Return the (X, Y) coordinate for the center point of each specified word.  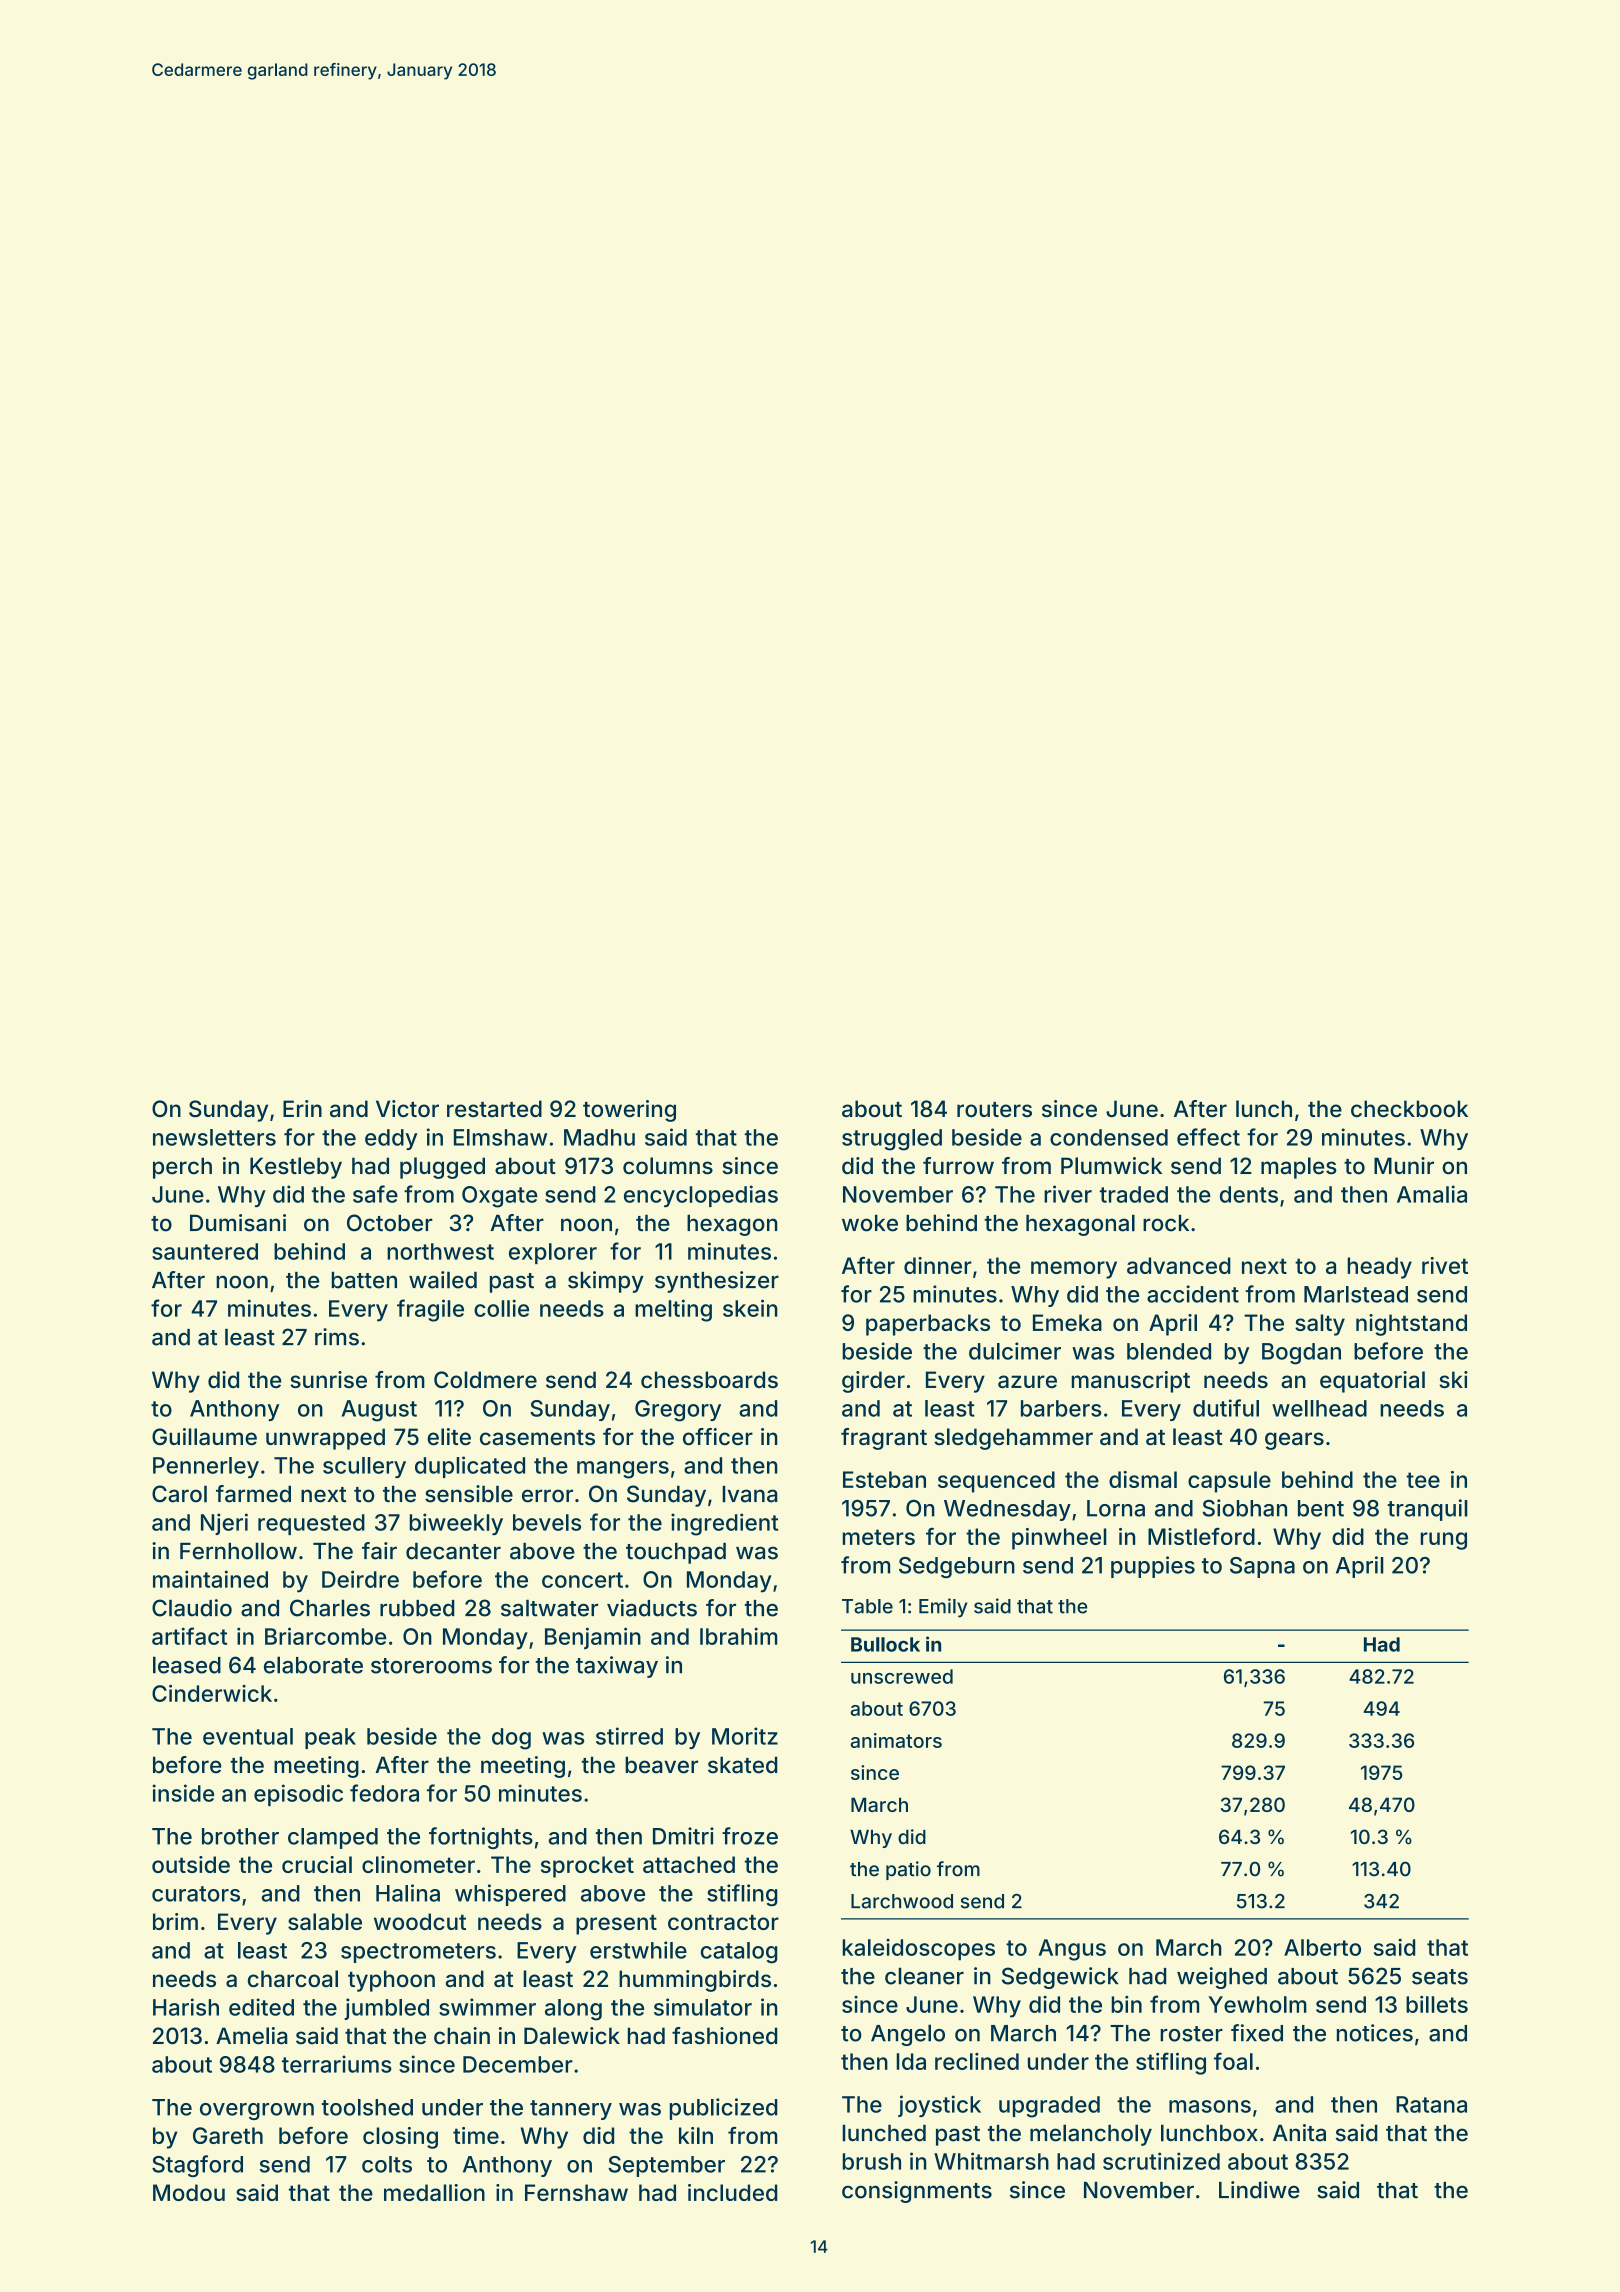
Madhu (599, 1137)
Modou (189, 2192)
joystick (939, 2106)
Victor (407, 1108)
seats (1440, 1977)
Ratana (1431, 2104)
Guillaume (204, 1437)
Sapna (1262, 1567)
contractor (723, 1922)
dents (1249, 1194)
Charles (330, 1608)
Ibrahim (738, 1636)
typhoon (391, 1981)
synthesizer (717, 1282)
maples (1299, 1168)
